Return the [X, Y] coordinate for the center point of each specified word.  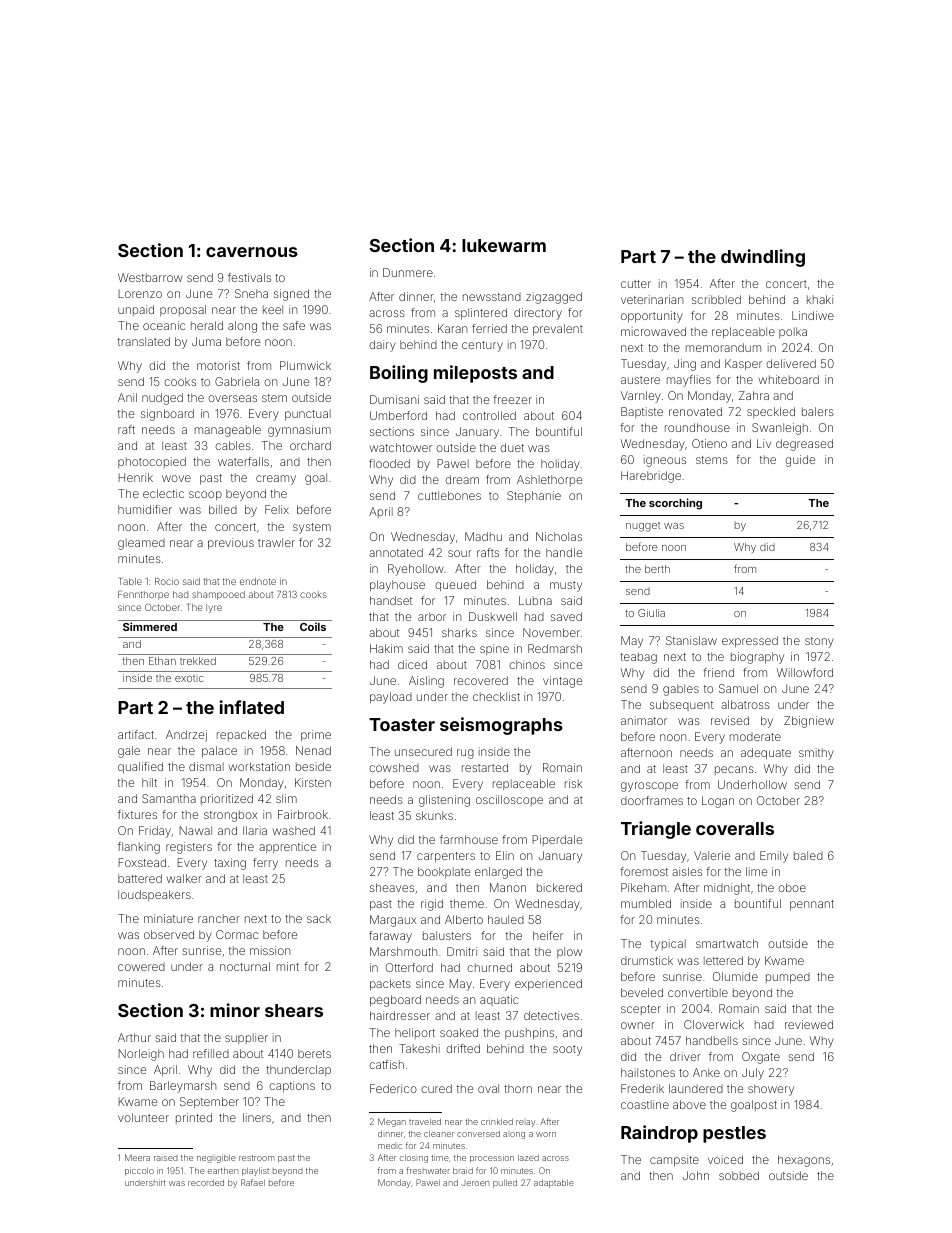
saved [566, 616]
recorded [206, 1183]
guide [800, 461]
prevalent [558, 330]
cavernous [252, 252]
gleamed [141, 544]
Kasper [743, 365]
